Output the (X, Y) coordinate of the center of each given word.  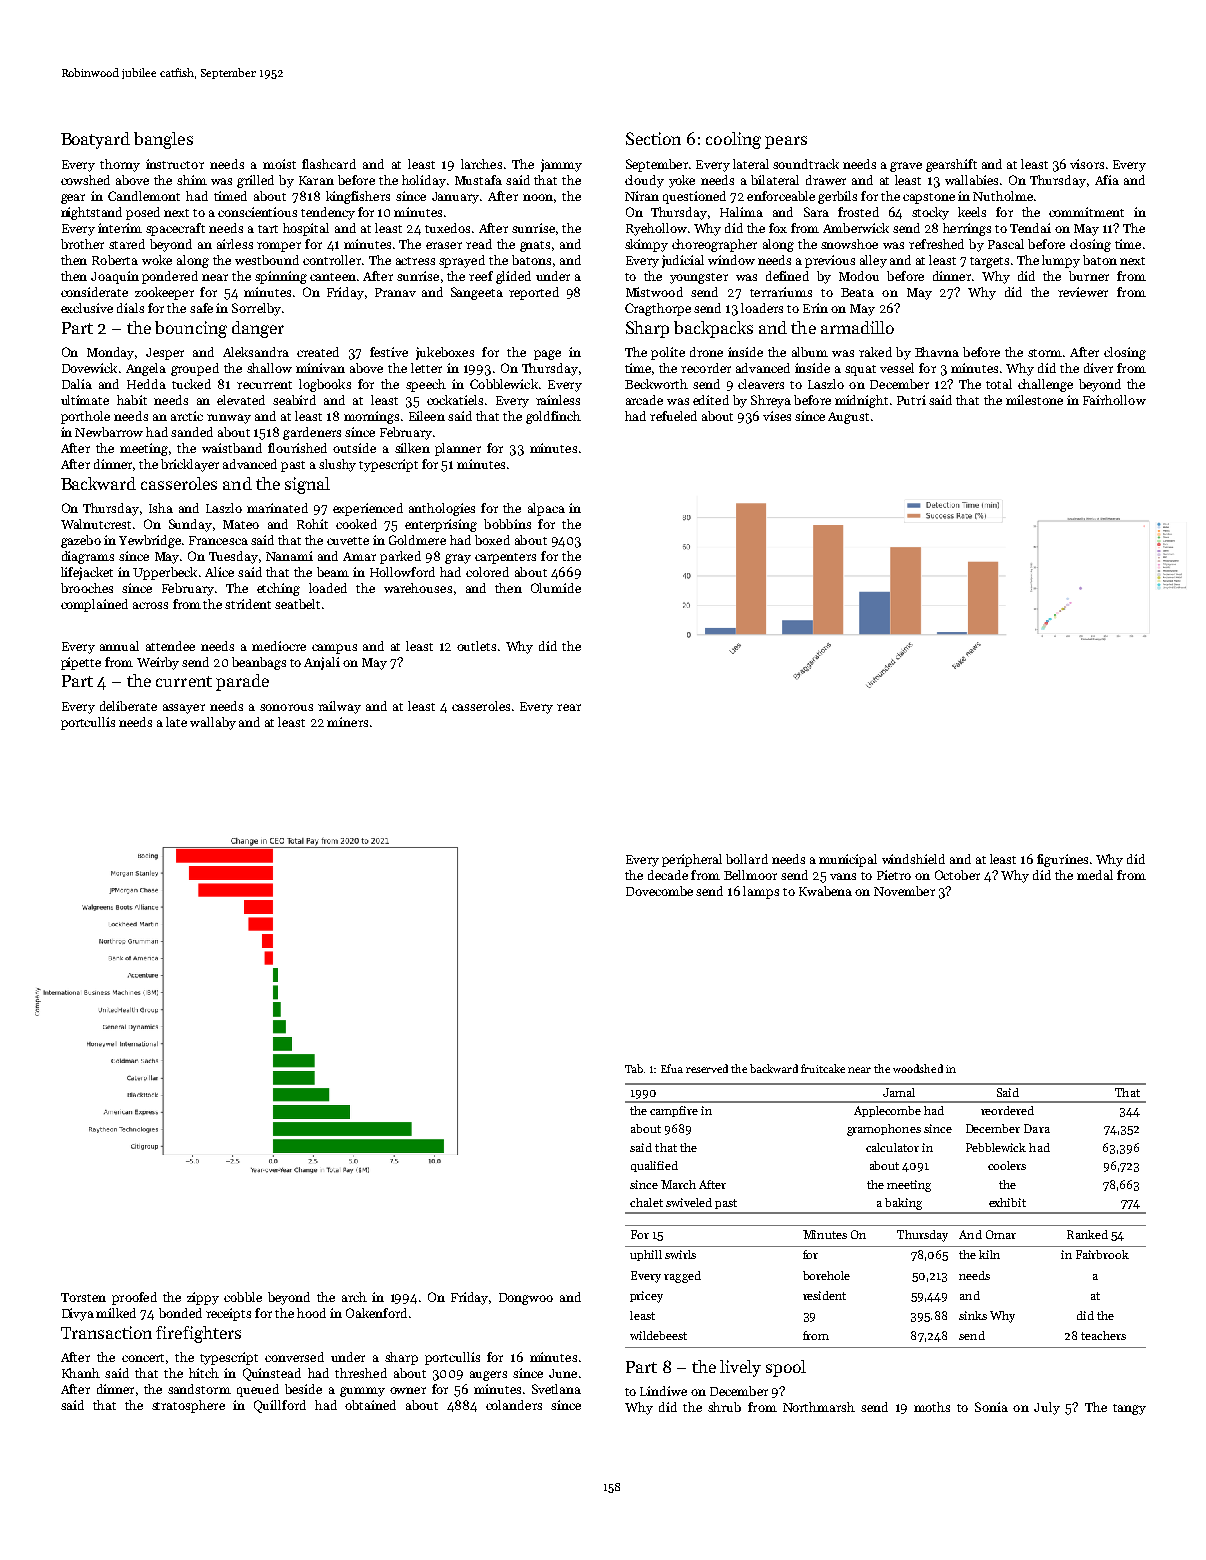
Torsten (83, 1297)
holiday (424, 181)
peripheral (692, 860)
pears (786, 142)
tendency (328, 213)
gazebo (81, 541)
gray (458, 559)
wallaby (213, 723)
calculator (892, 1147)
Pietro (894, 875)
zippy (203, 1298)
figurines (1062, 860)
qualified (654, 1166)
